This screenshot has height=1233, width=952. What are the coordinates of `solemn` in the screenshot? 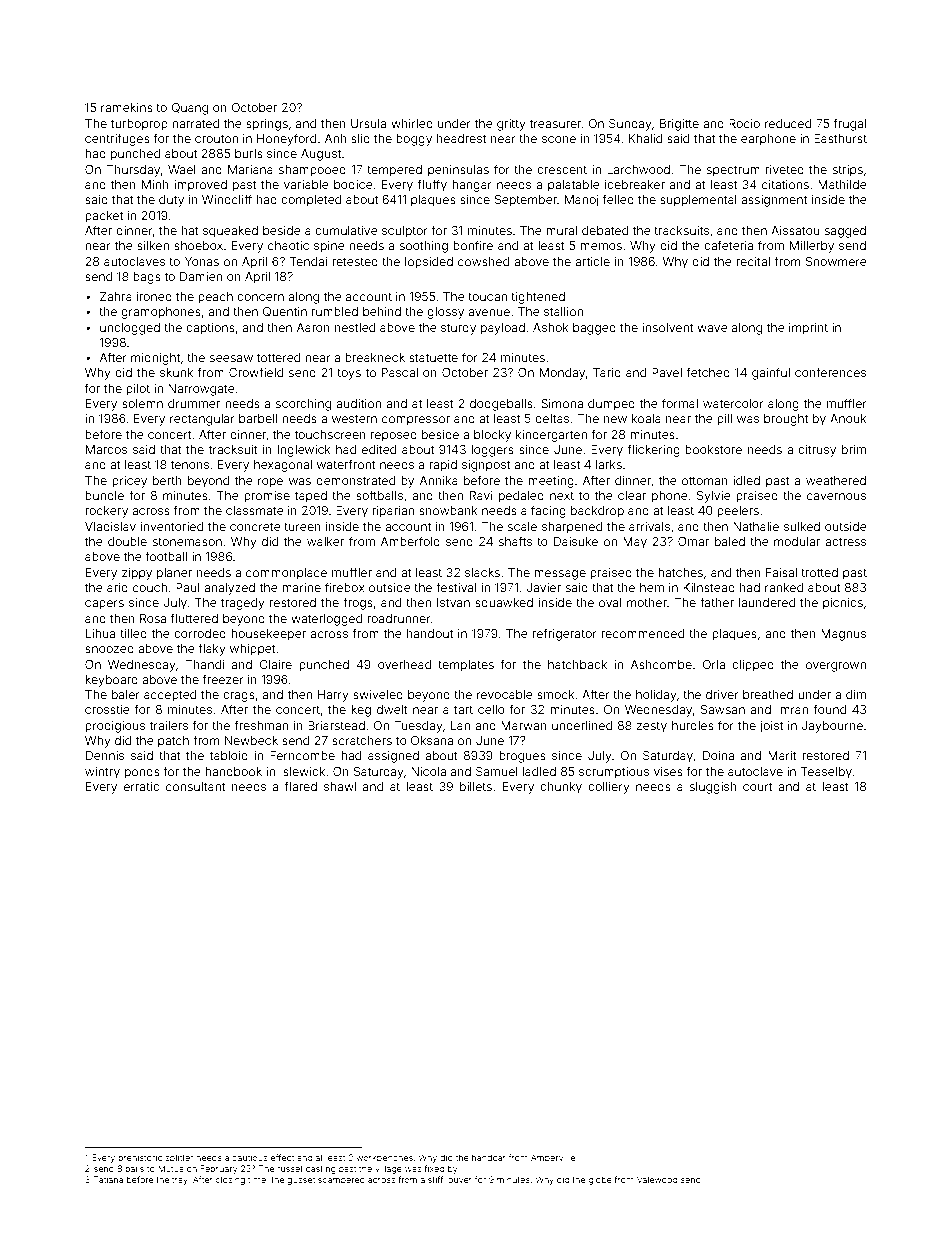 It's located at (142, 403).
